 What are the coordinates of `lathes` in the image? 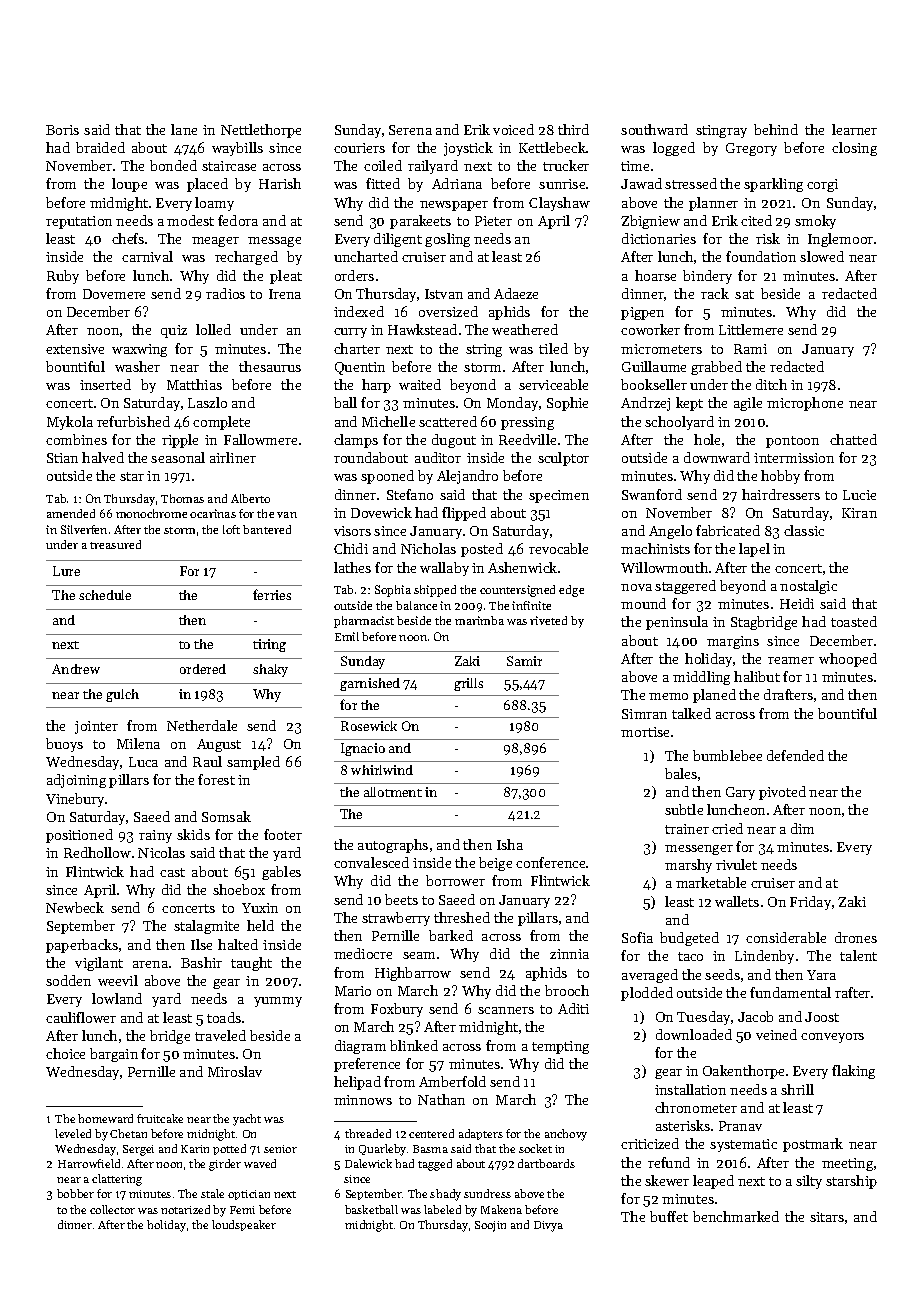 It's located at (352, 567).
